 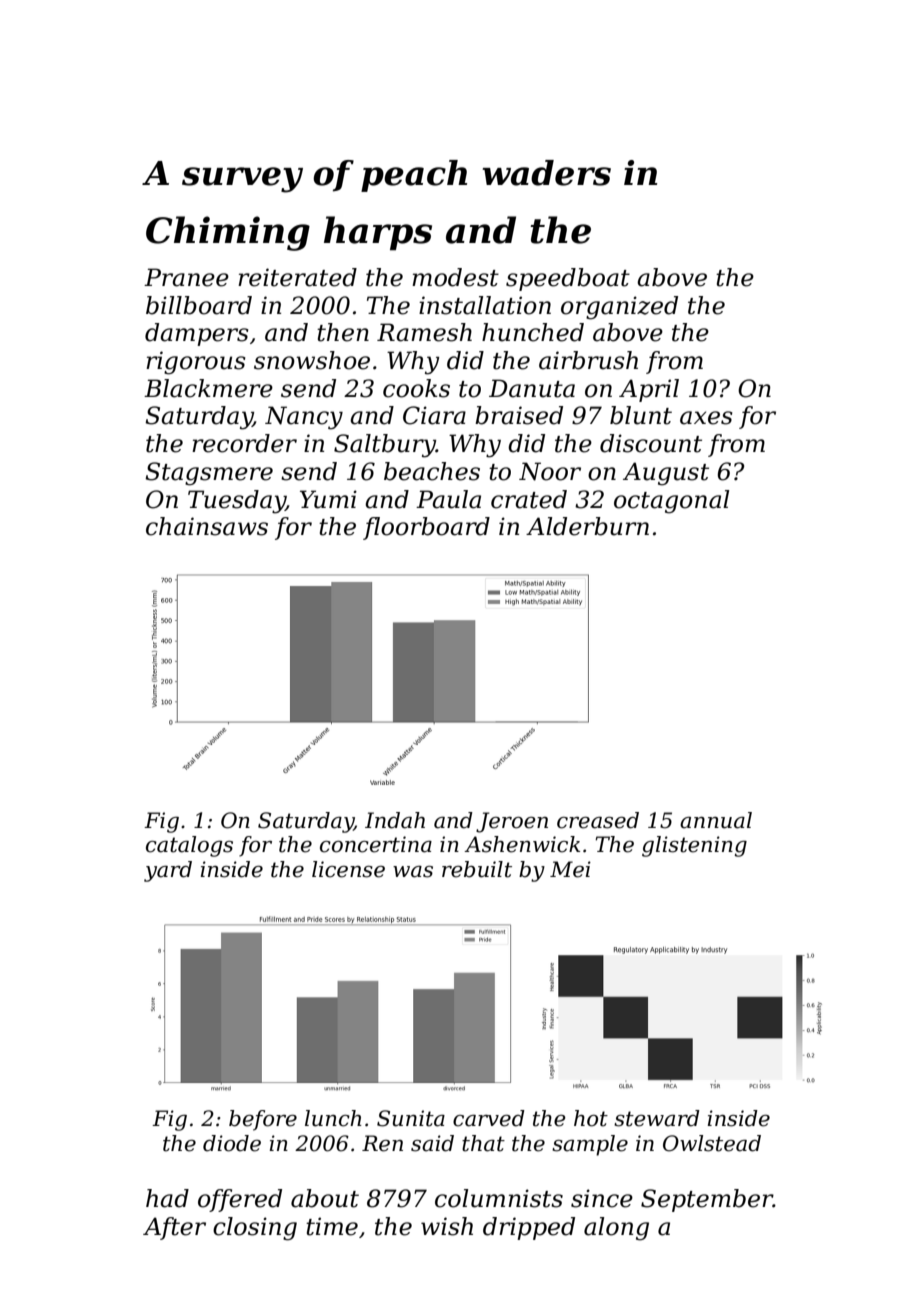 I want to click on rebuilt, so click(x=477, y=869).
